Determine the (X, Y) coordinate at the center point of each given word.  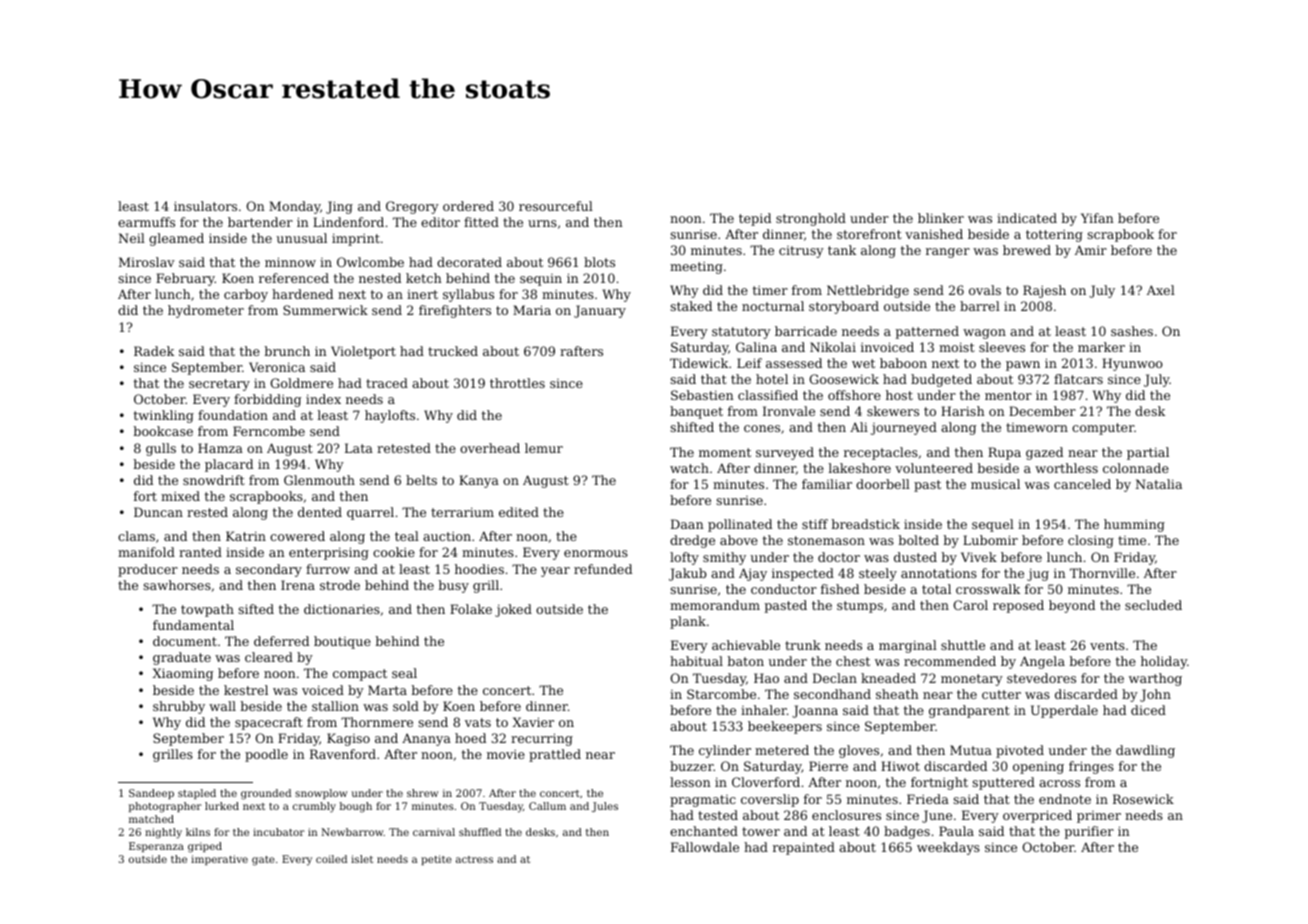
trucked (453, 351)
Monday (294, 207)
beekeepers (785, 727)
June (937, 816)
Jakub (688, 574)
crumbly (314, 807)
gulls (161, 449)
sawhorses (177, 585)
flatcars (1078, 379)
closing (1091, 541)
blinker (941, 218)
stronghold (811, 219)
